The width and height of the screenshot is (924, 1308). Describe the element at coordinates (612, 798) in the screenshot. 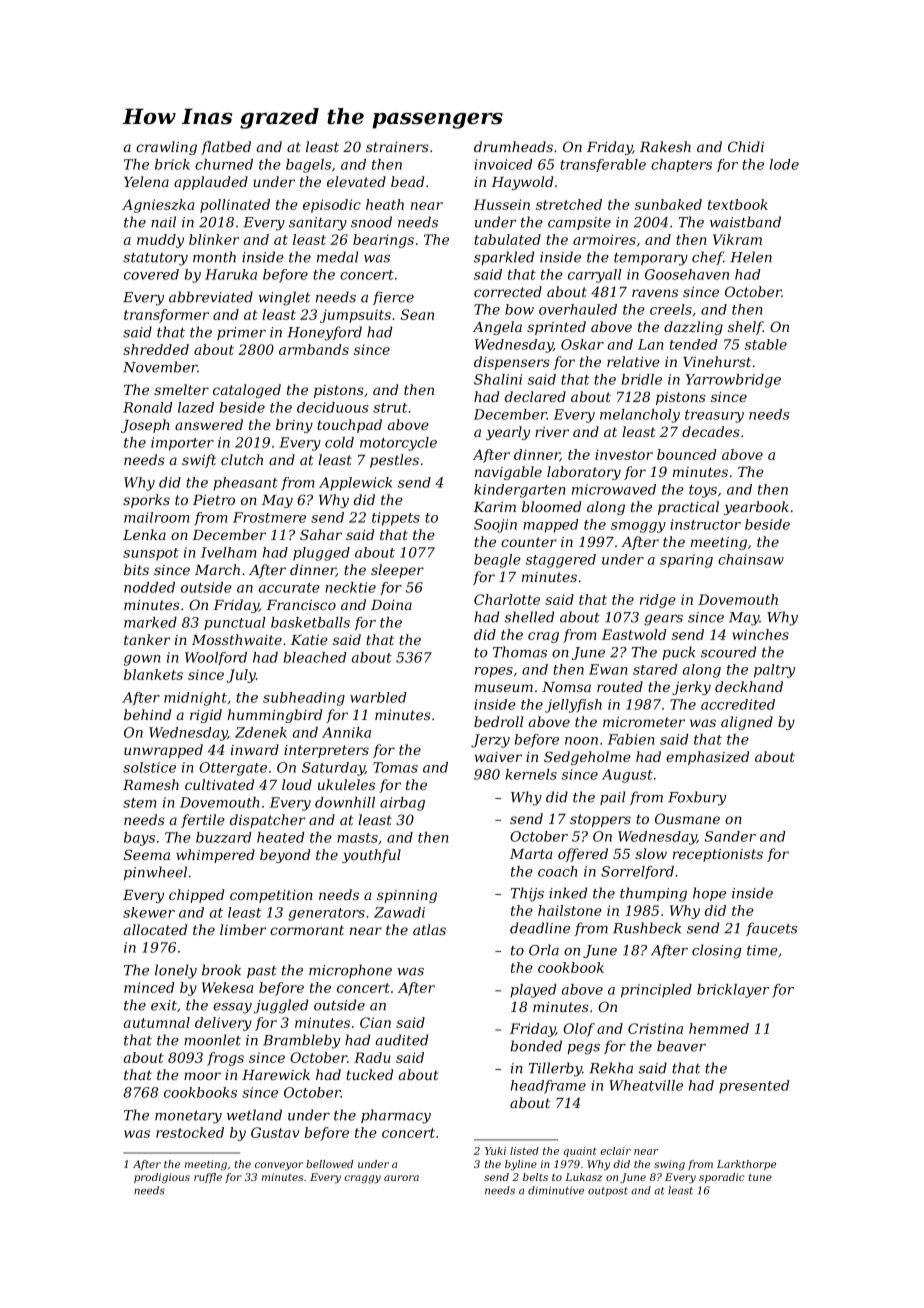

I see `pail` at that location.
